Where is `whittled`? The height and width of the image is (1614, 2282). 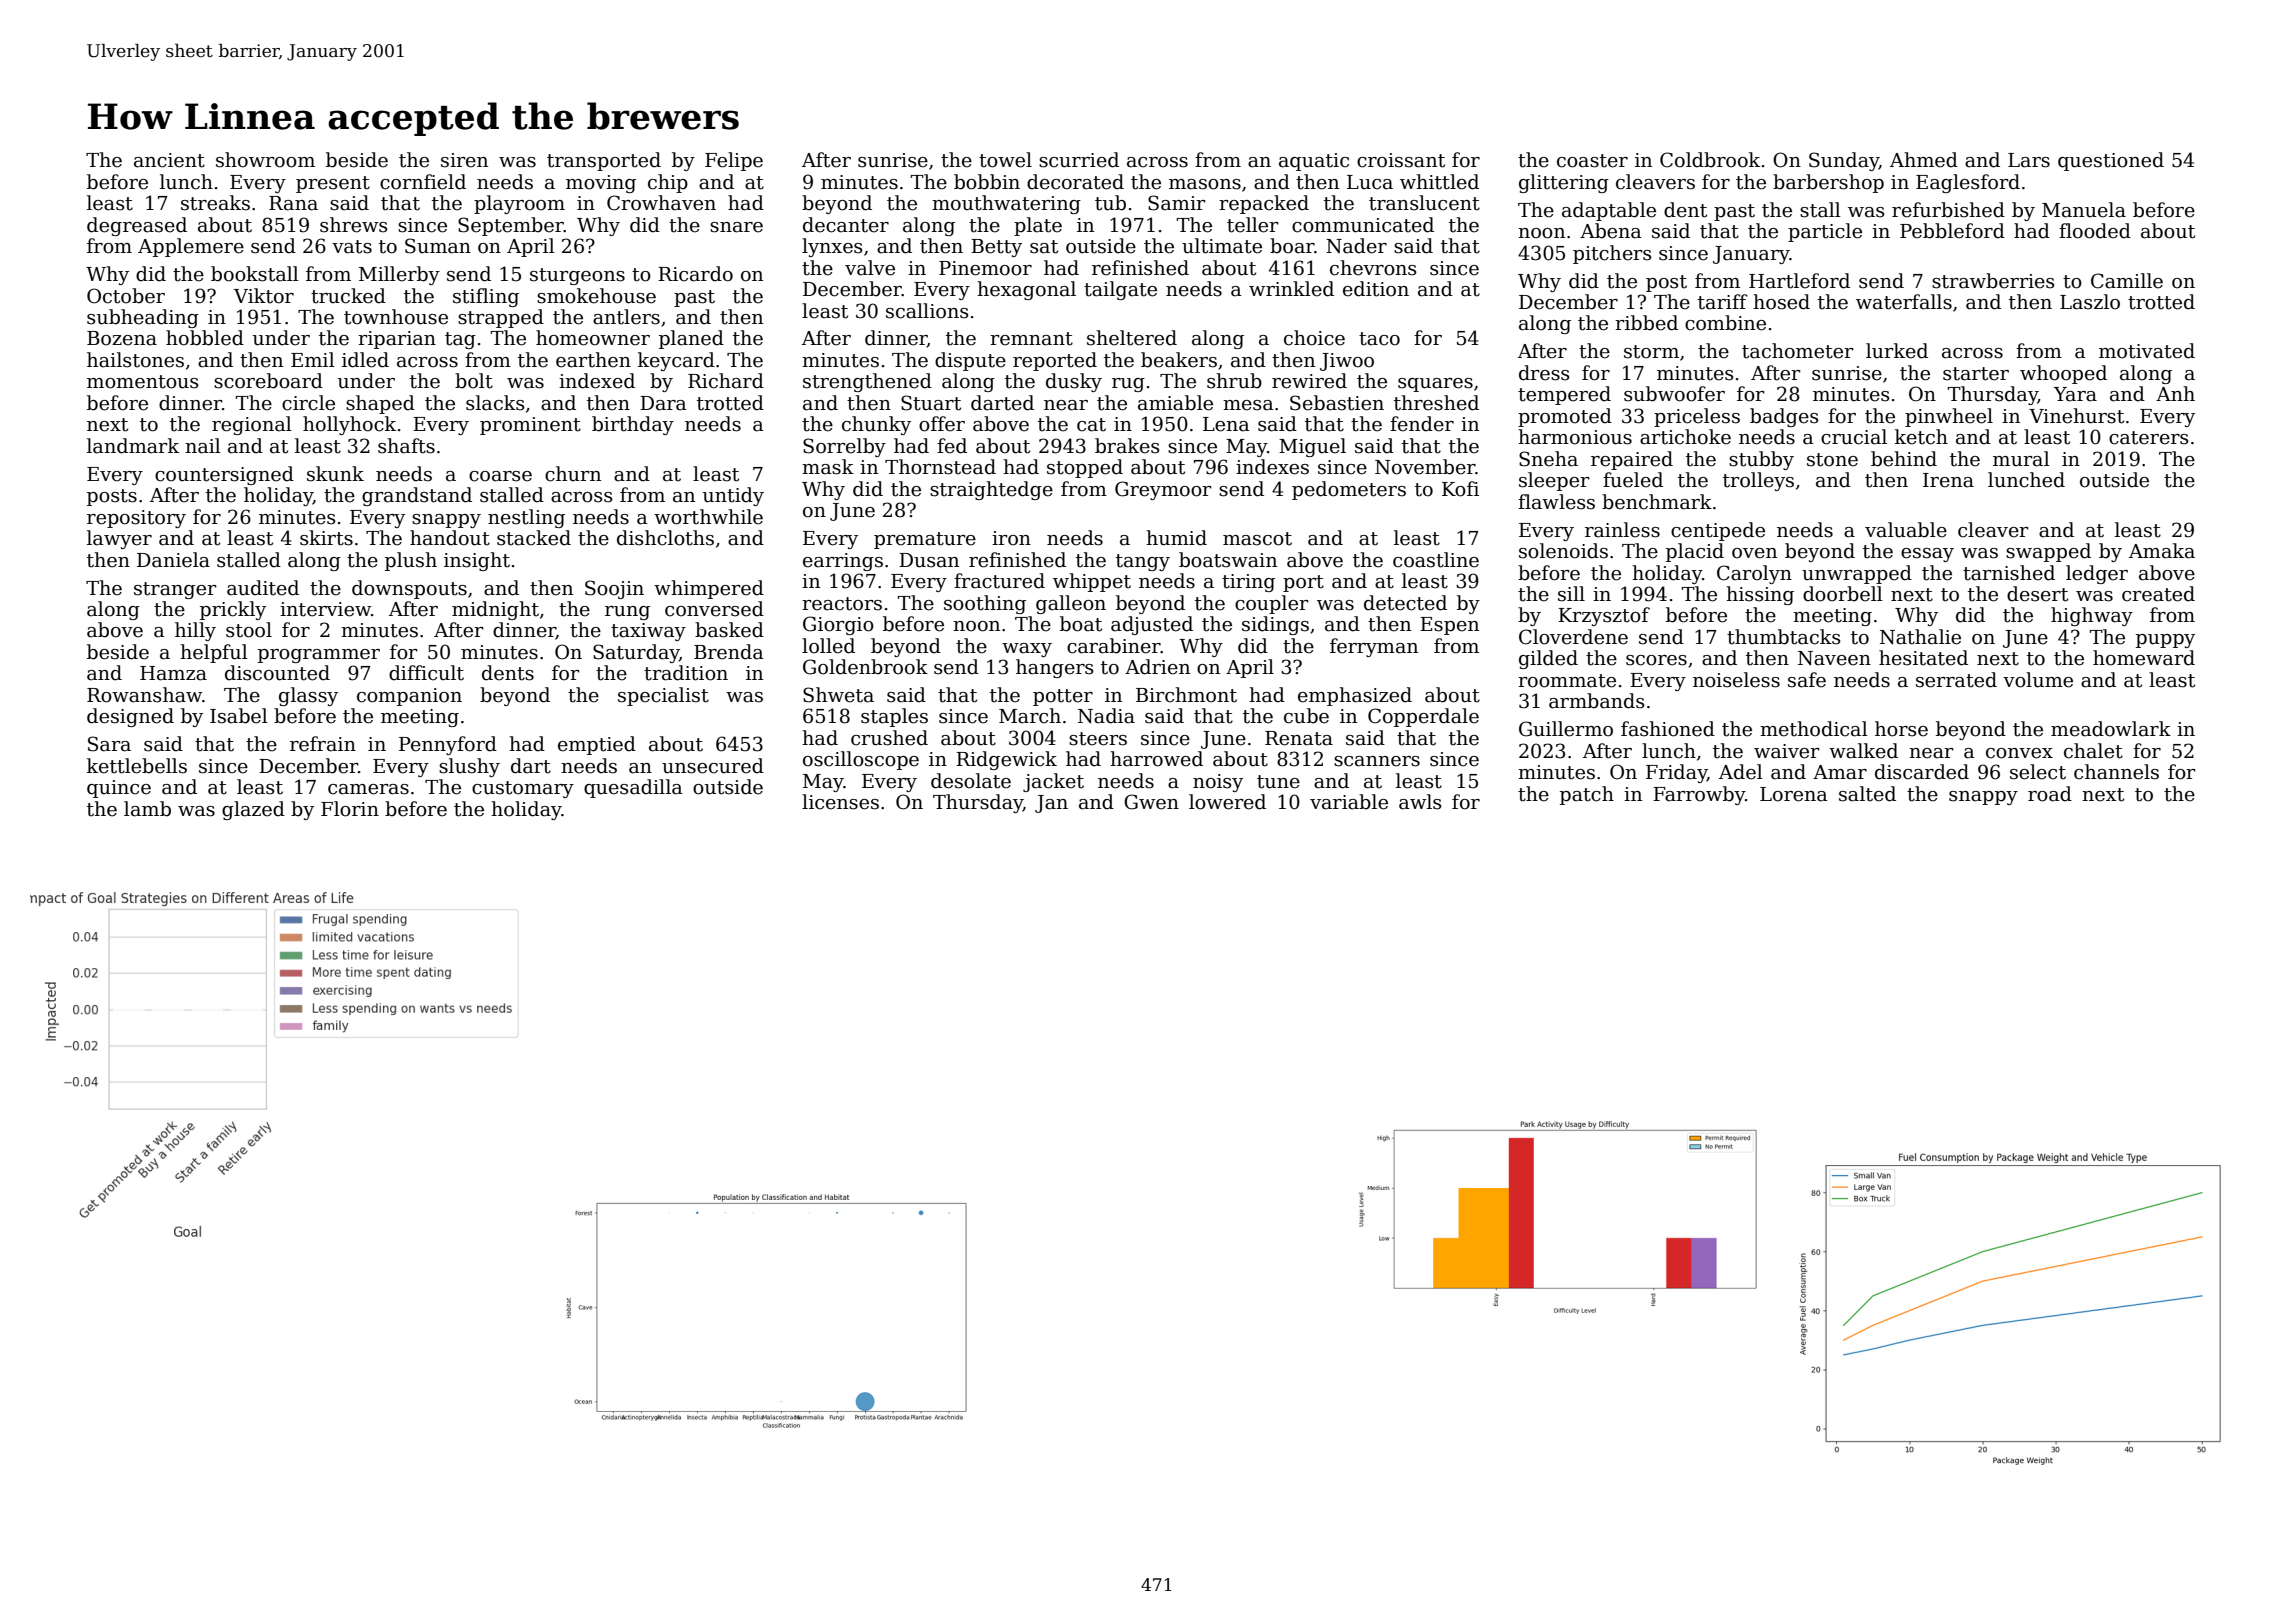 whittled is located at coordinates (1439, 182).
